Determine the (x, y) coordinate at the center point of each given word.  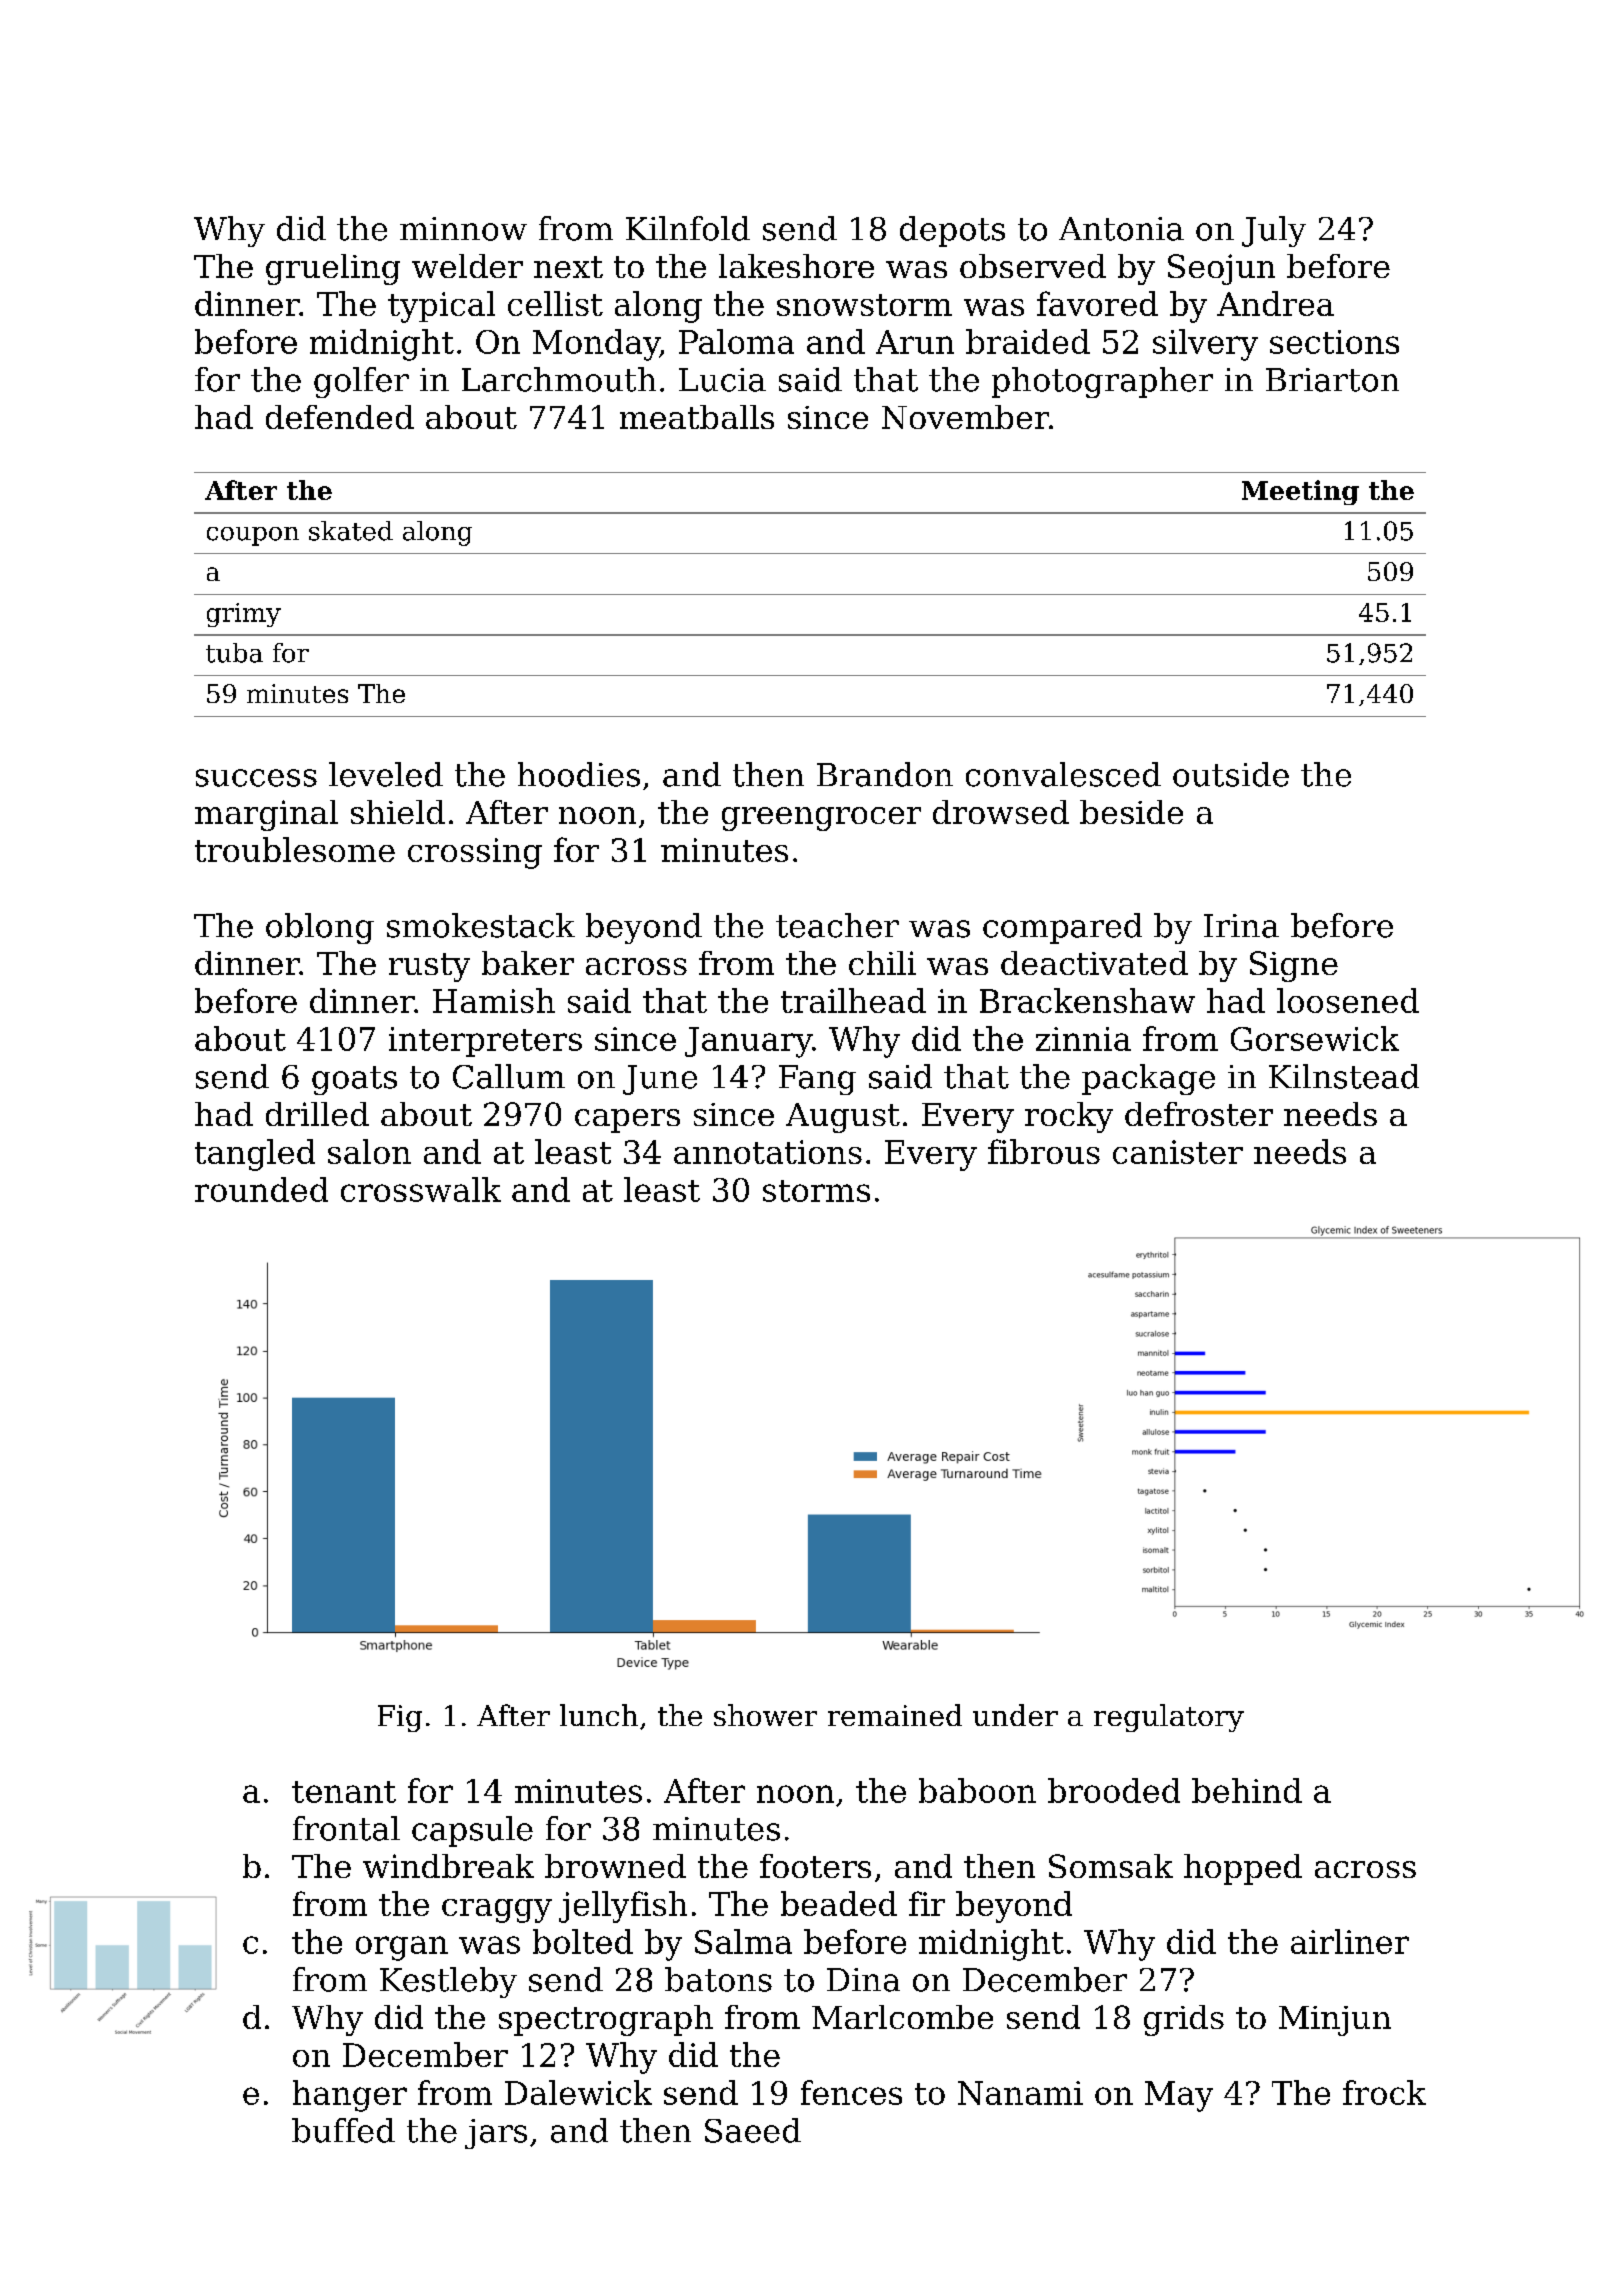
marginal (266, 815)
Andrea (1275, 303)
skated (351, 531)
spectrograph (606, 2020)
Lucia (722, 380)
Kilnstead (1344, 1076)
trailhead (853, 1000)
